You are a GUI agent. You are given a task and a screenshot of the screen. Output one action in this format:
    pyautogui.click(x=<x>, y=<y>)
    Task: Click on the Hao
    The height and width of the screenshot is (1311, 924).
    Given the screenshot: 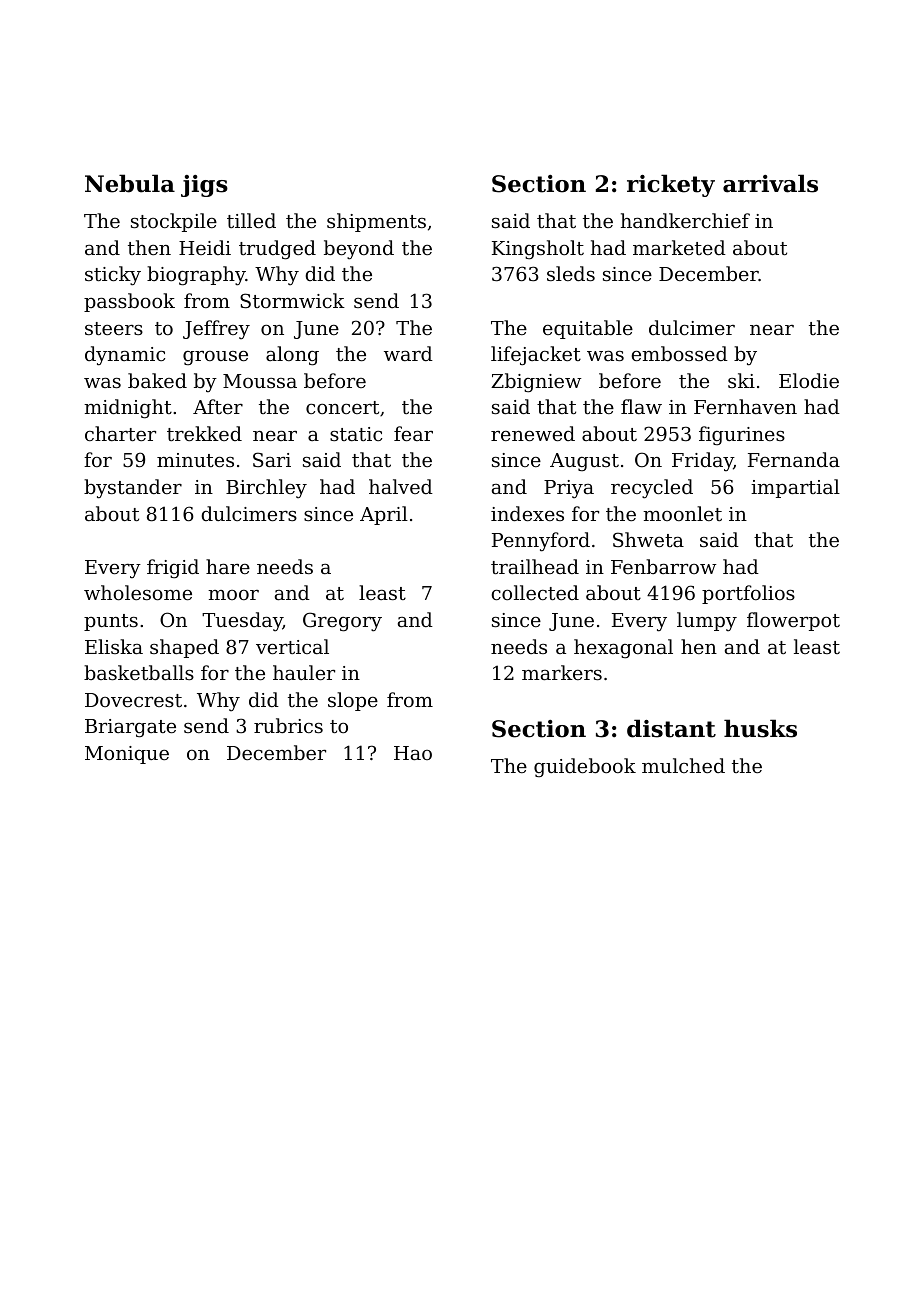 What is the action you would take?
    pyautogui.click(x=413, y=753)
